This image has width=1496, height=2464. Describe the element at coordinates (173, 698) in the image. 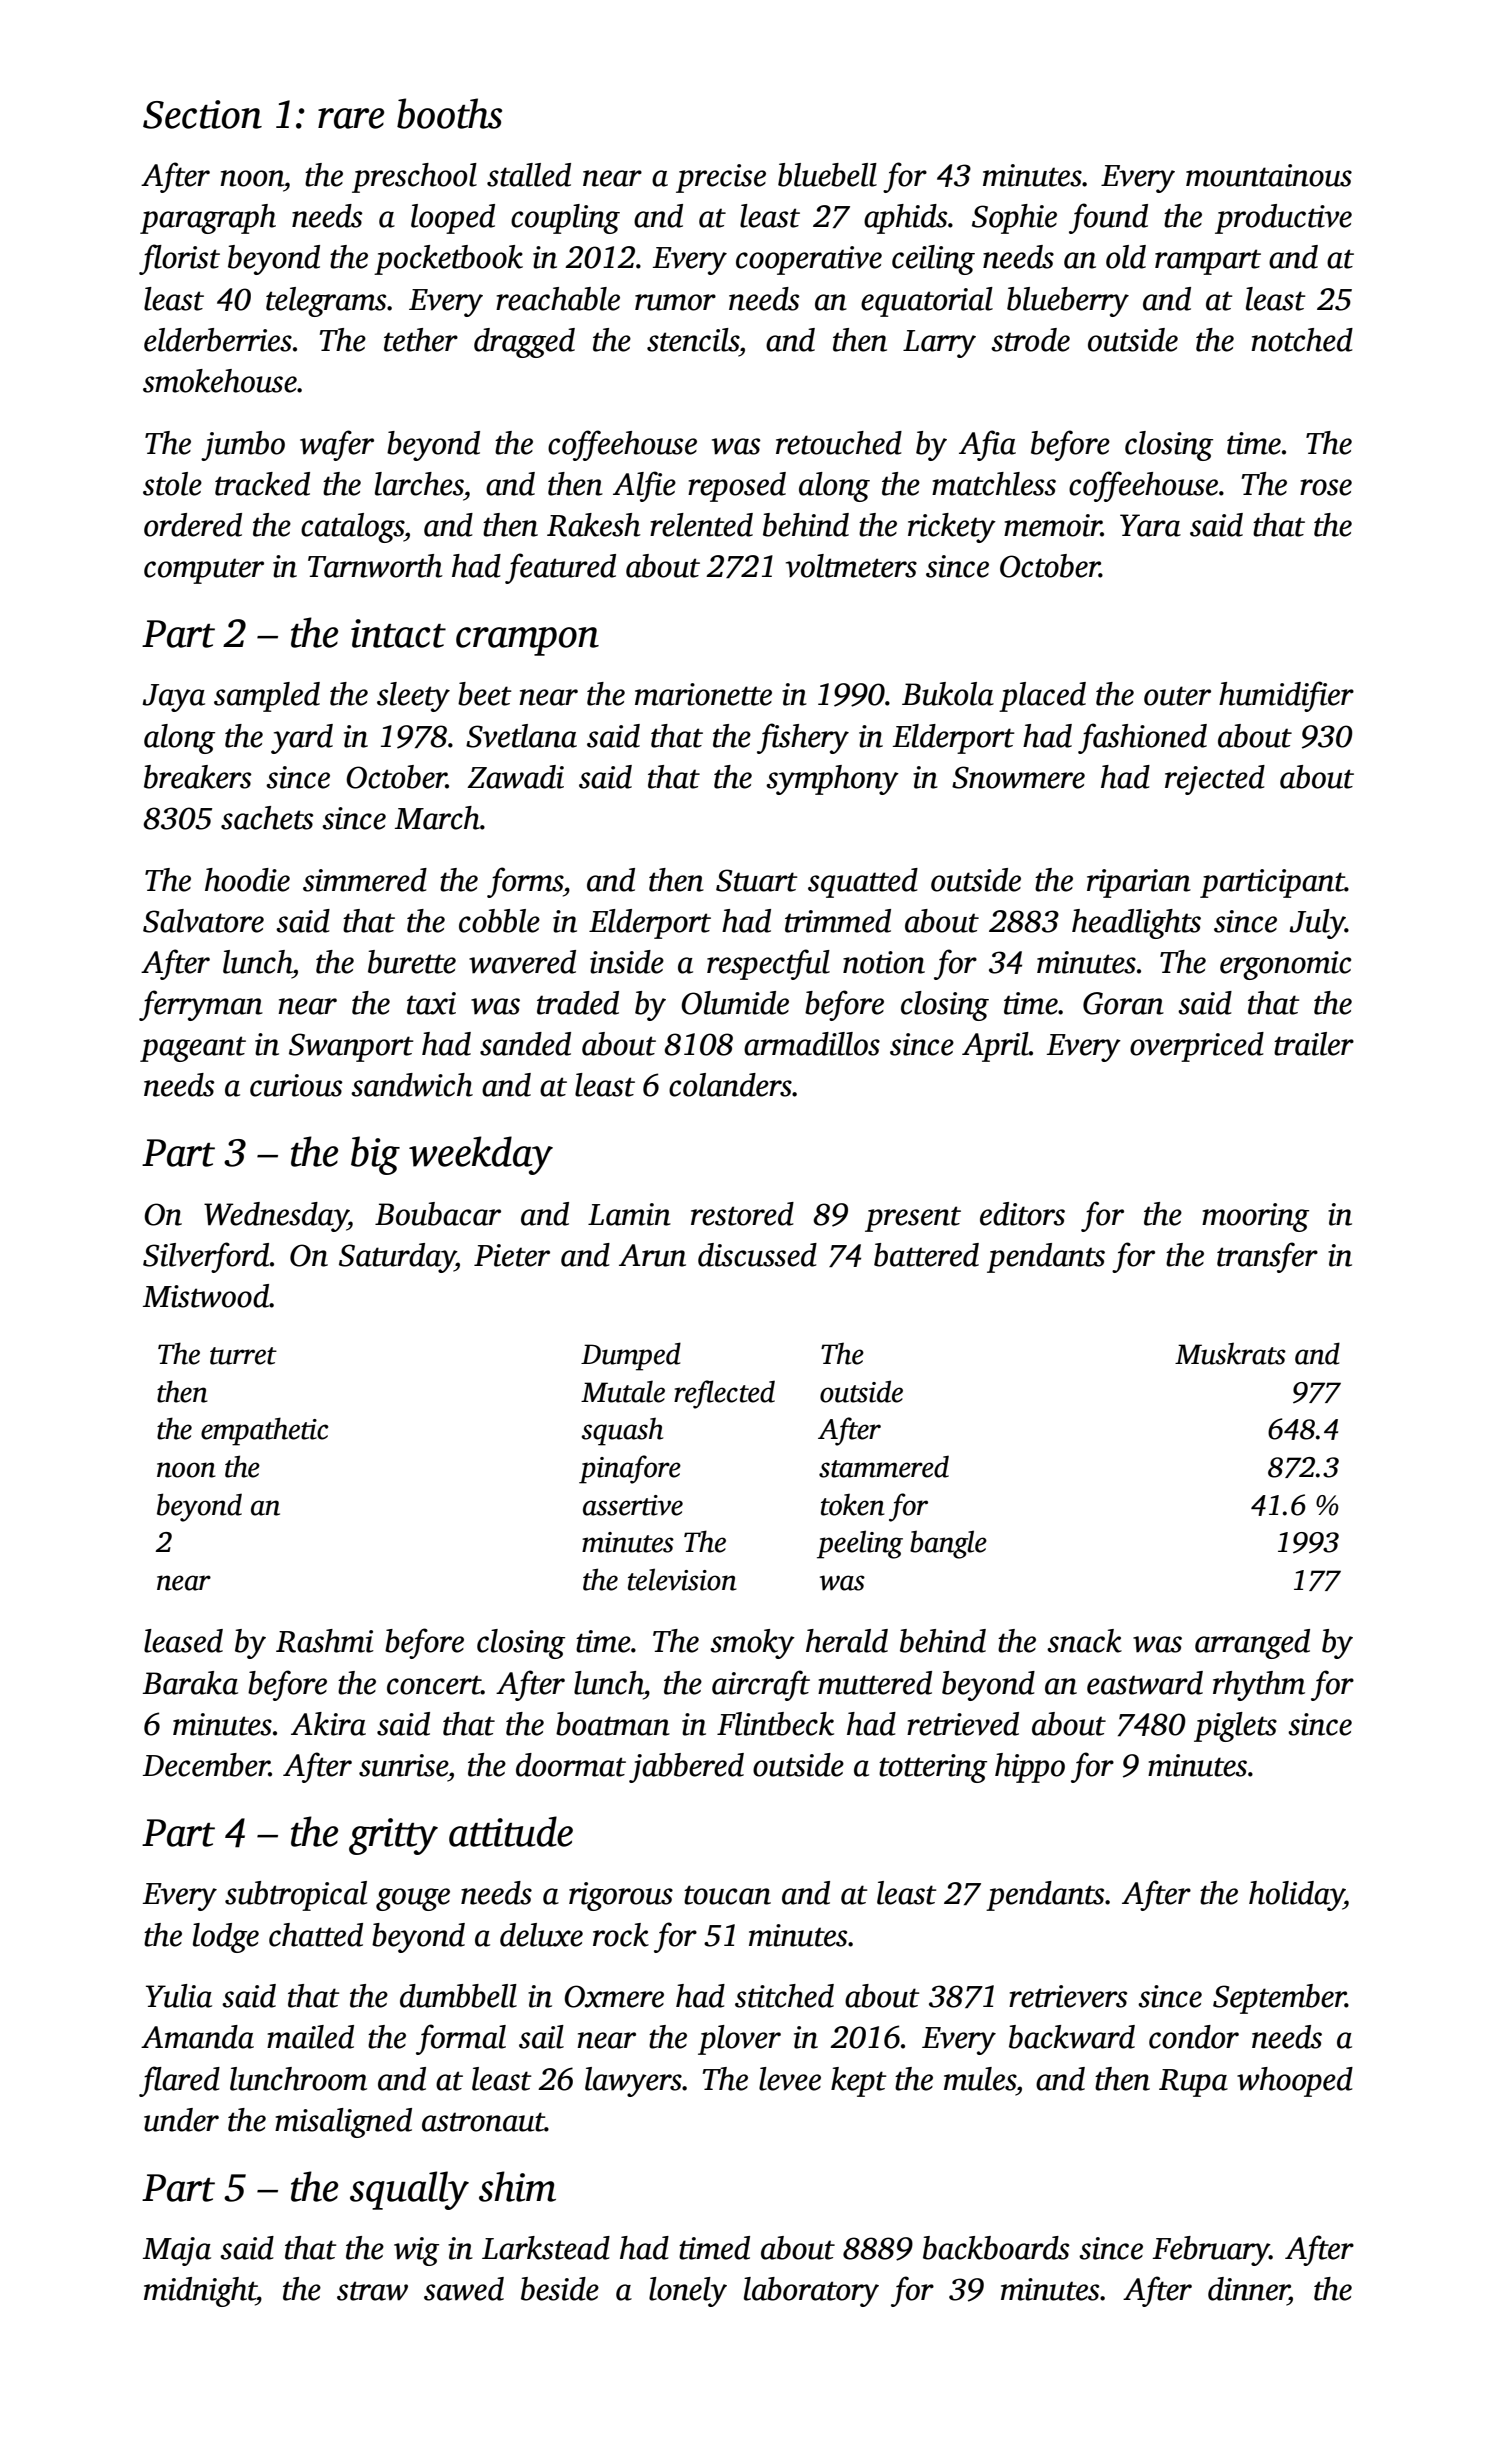

I see `Jaya` at that location.
